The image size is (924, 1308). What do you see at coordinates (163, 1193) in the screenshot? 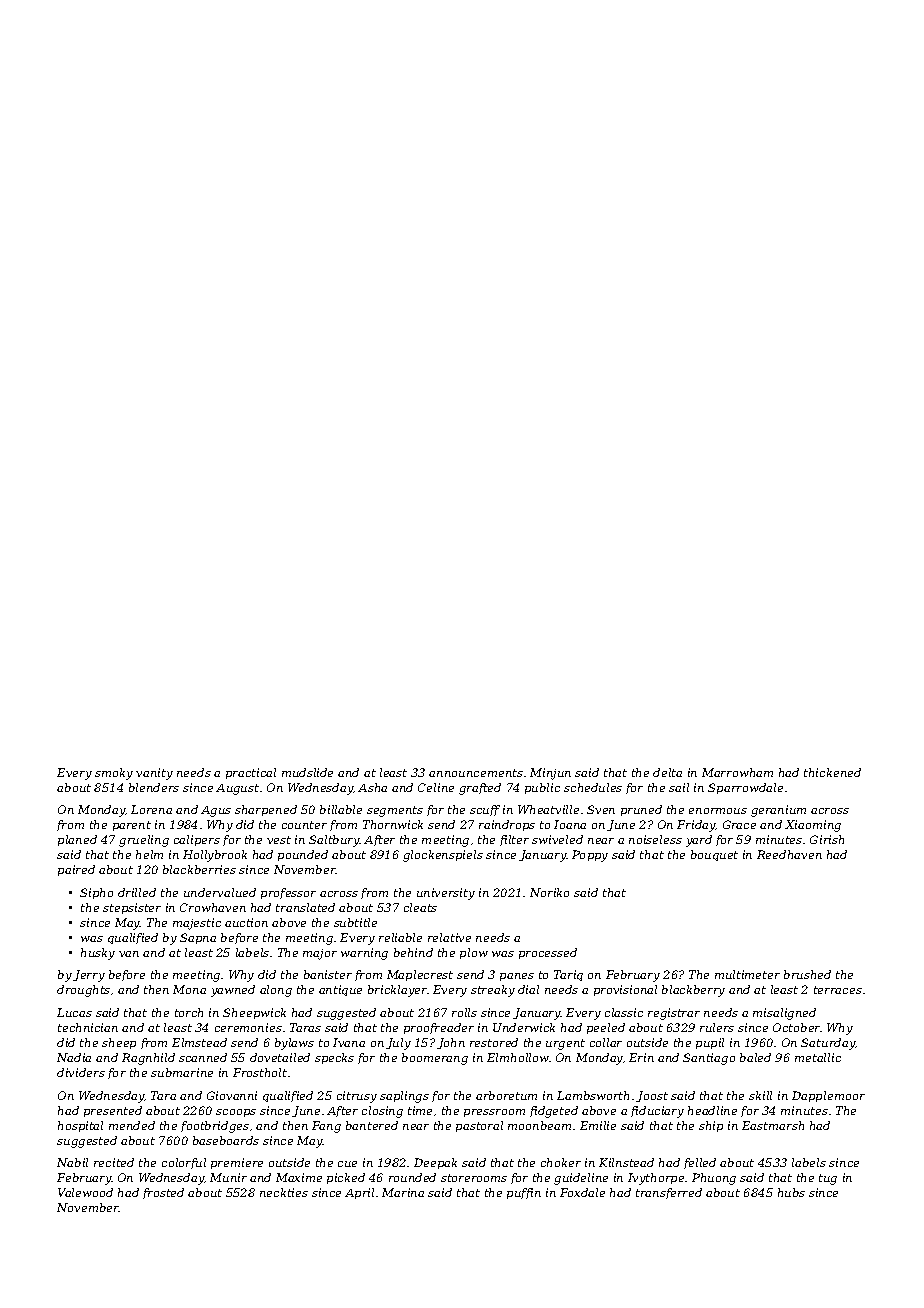
I see `frosted` at bounding box center [163, 1193].
